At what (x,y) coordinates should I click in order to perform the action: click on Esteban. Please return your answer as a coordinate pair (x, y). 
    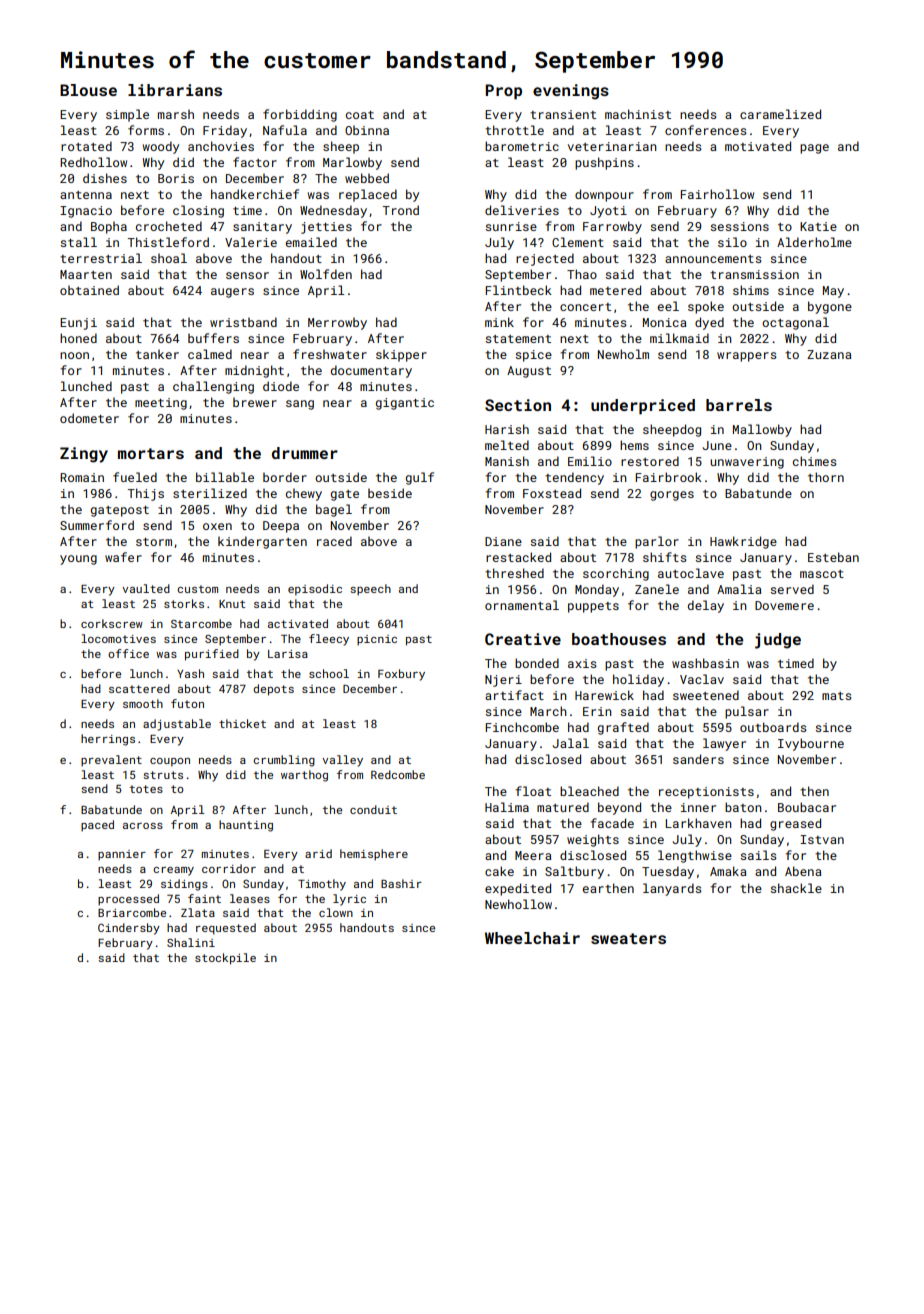
    Looking at the image, I should click on (833, 557).
